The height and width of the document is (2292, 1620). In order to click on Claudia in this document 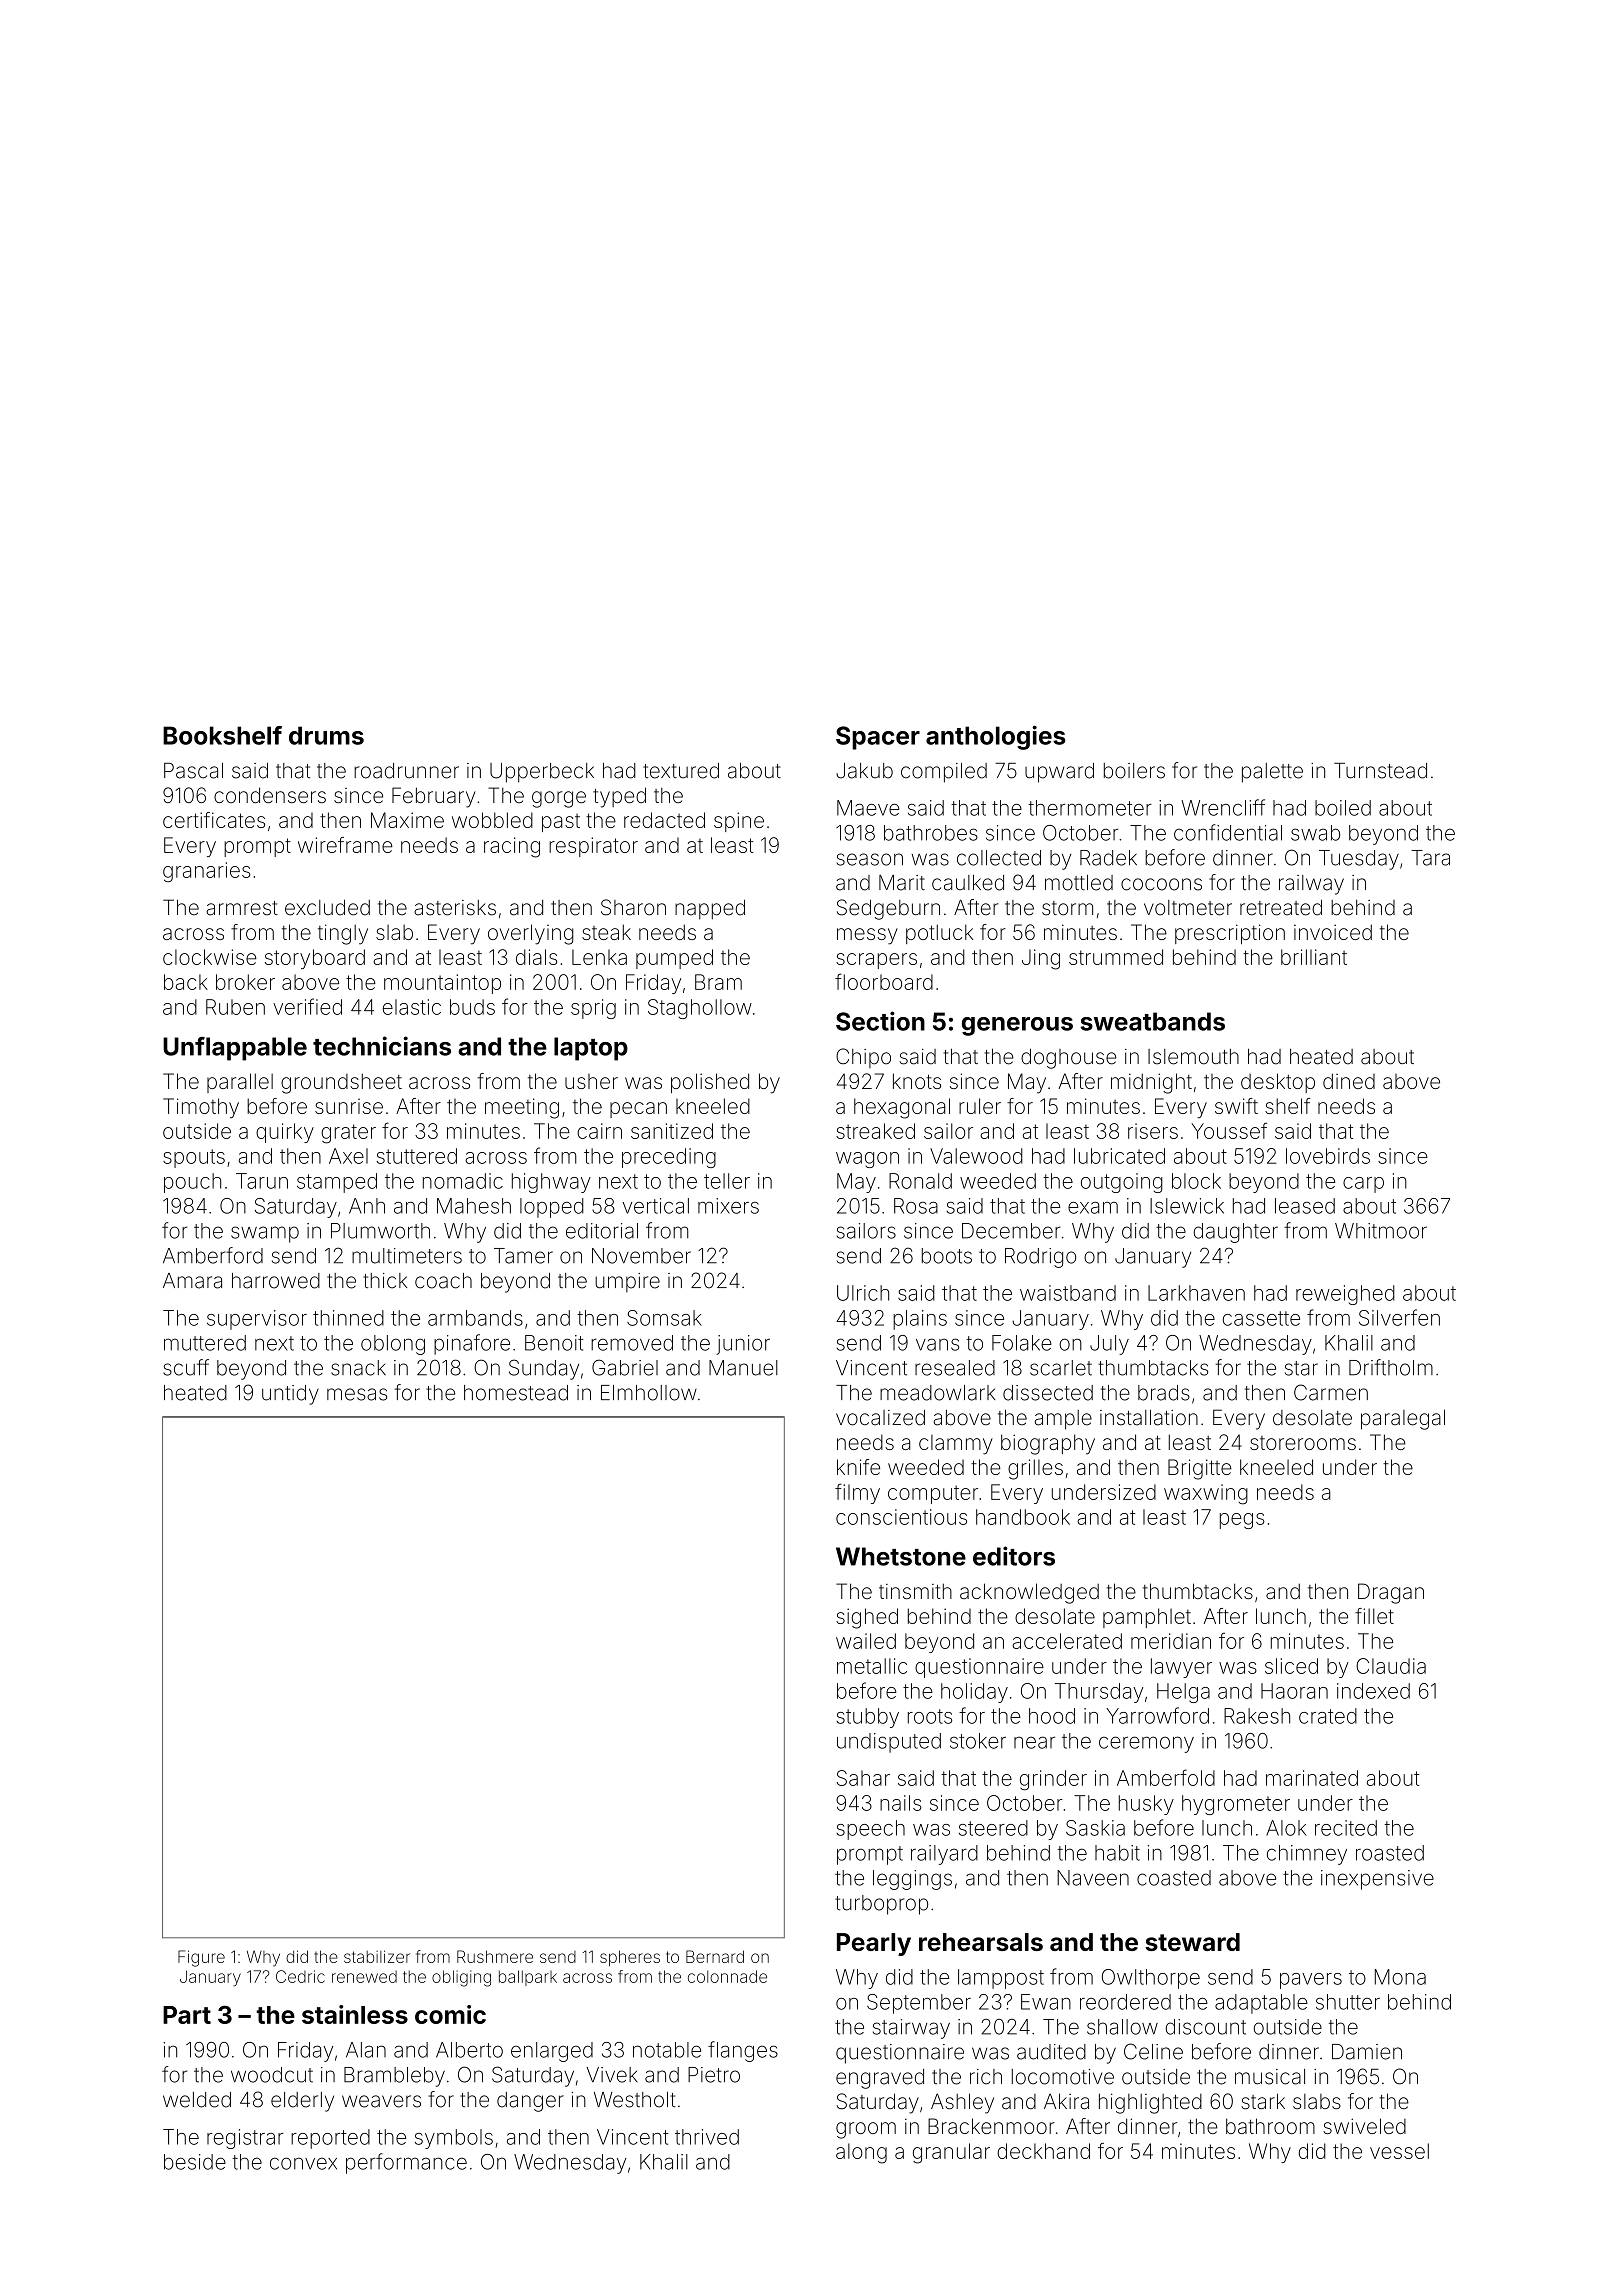, I will do `click(1391, 1666)`.
